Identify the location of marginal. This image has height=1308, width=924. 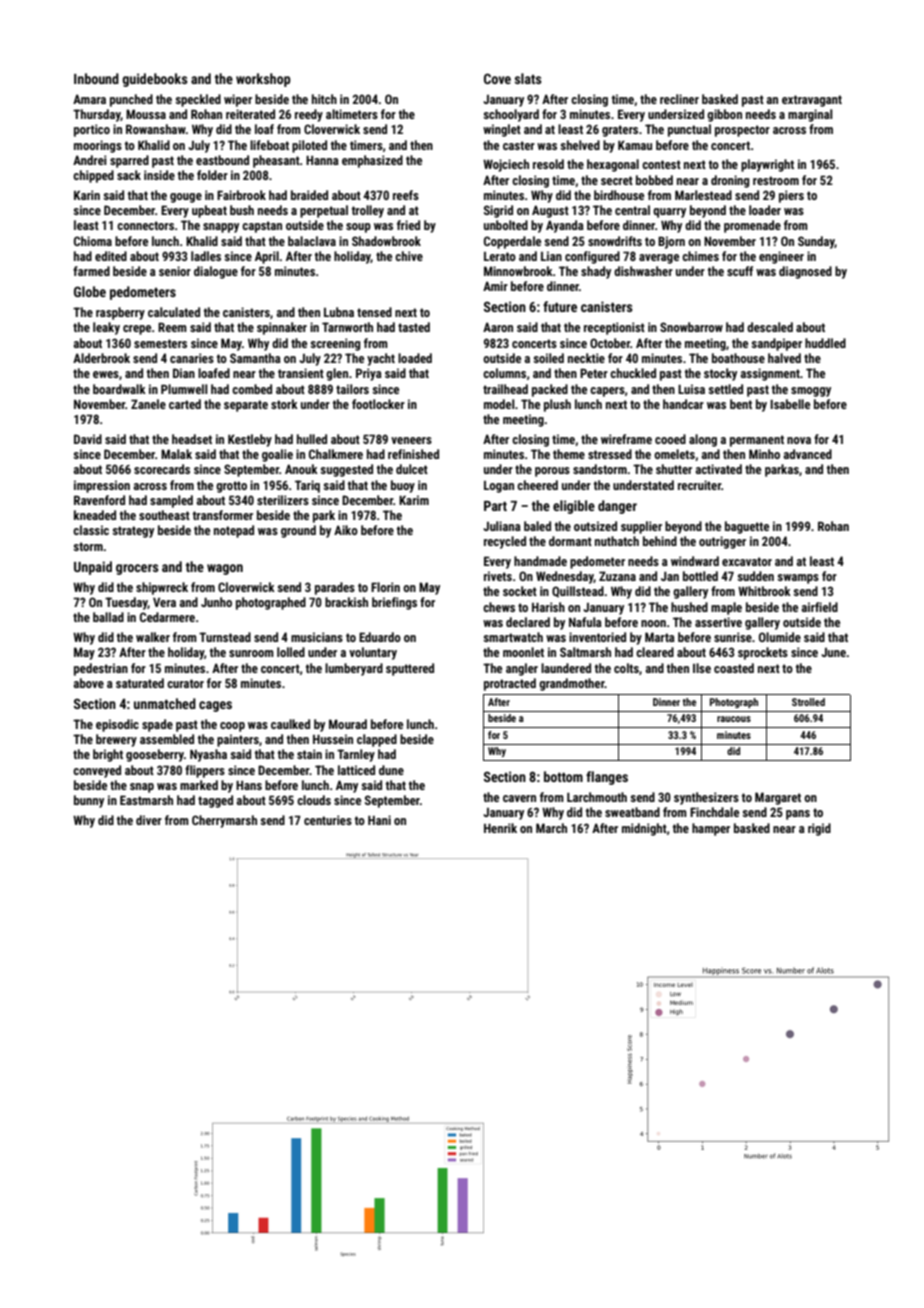
(810, 115).
